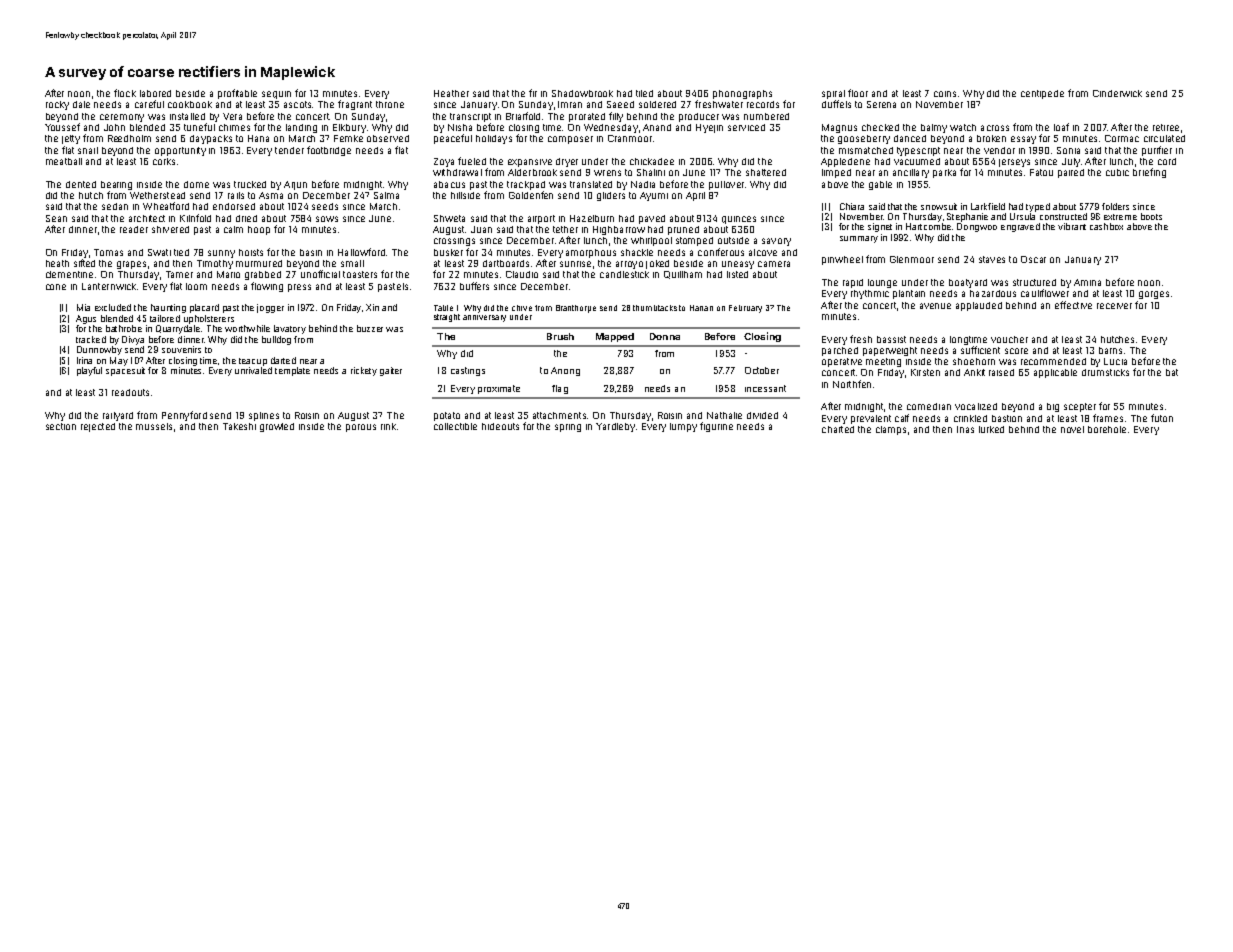  What do you see at coordinates (1042, 94) in the document?
I see `centipede` at bounding box center [1042, 94].
